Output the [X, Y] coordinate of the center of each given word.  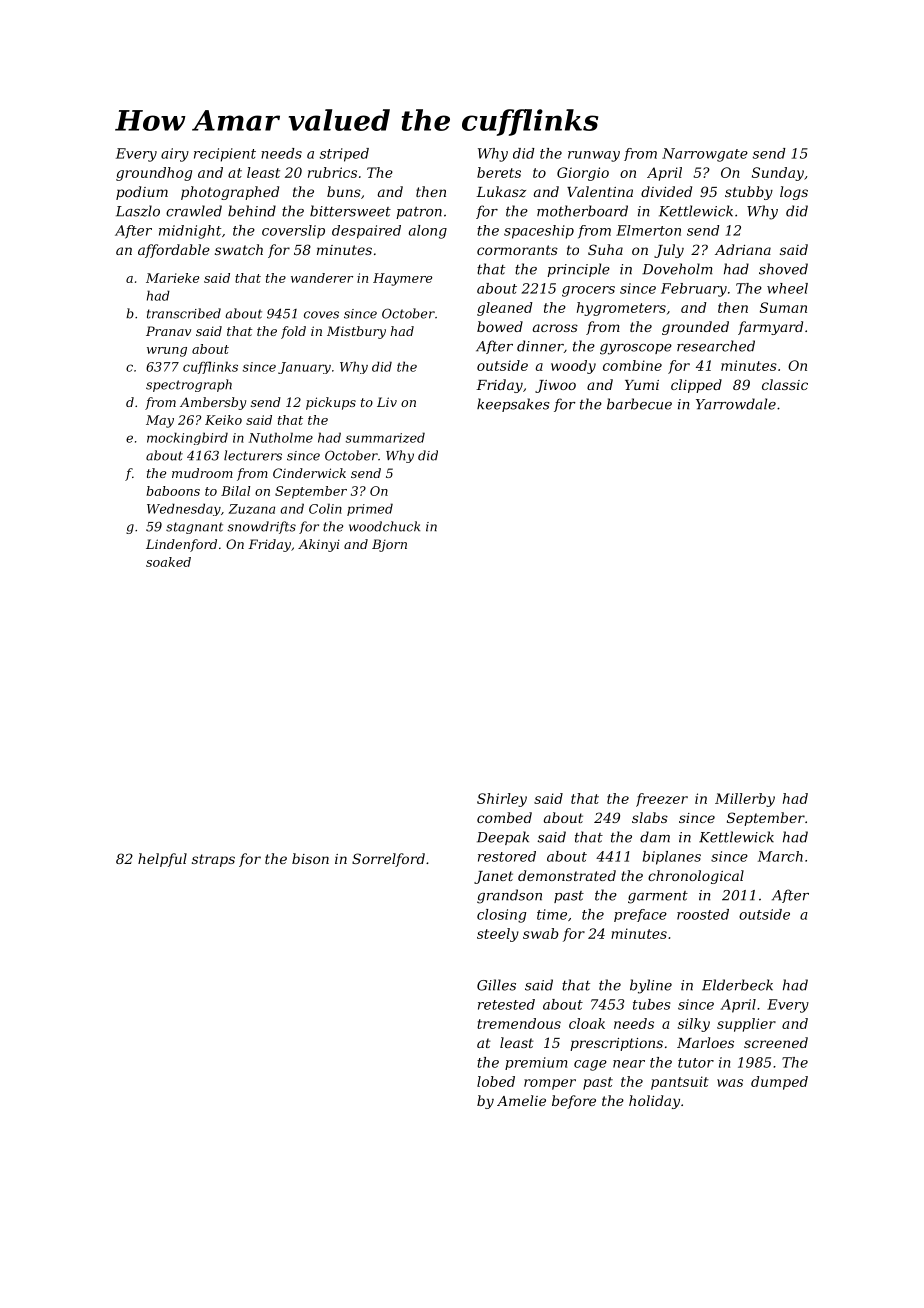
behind [252, 211]
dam [655, 837]
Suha [605, 249]
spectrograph [189, 385]
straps [213, 860]
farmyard [770, 328]
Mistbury [356, 332]
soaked [168, 562]
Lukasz [501, 192]
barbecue [639, 404]
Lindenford [181, 545]
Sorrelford [388, 860]
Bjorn [389, 545]
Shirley [502, 800]
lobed [496, 1081]
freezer [662, 800]
